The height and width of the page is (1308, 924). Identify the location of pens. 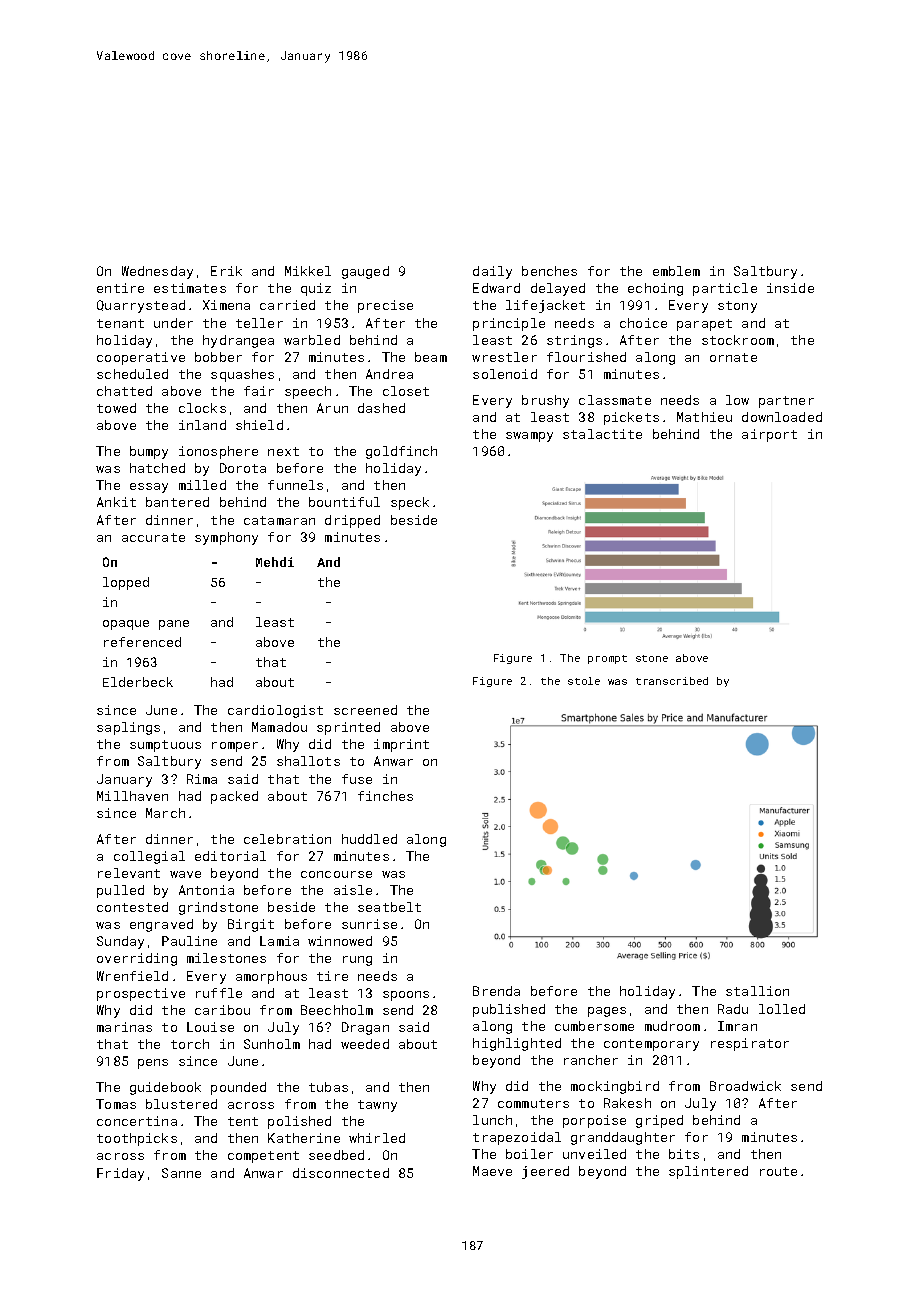
(153, 1064).
